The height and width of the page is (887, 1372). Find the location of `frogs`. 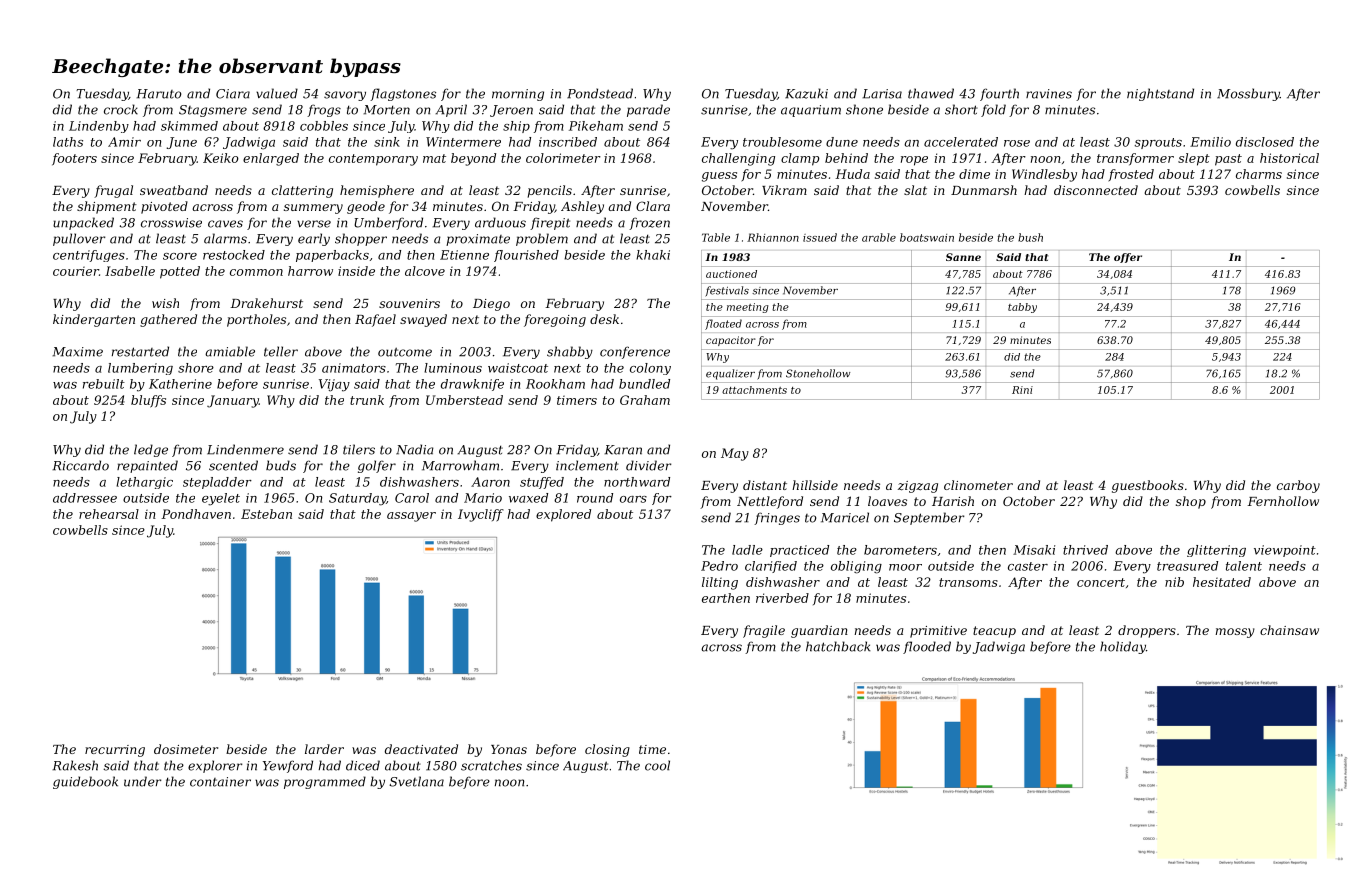

frogs is located at coordinates (324, 110).
